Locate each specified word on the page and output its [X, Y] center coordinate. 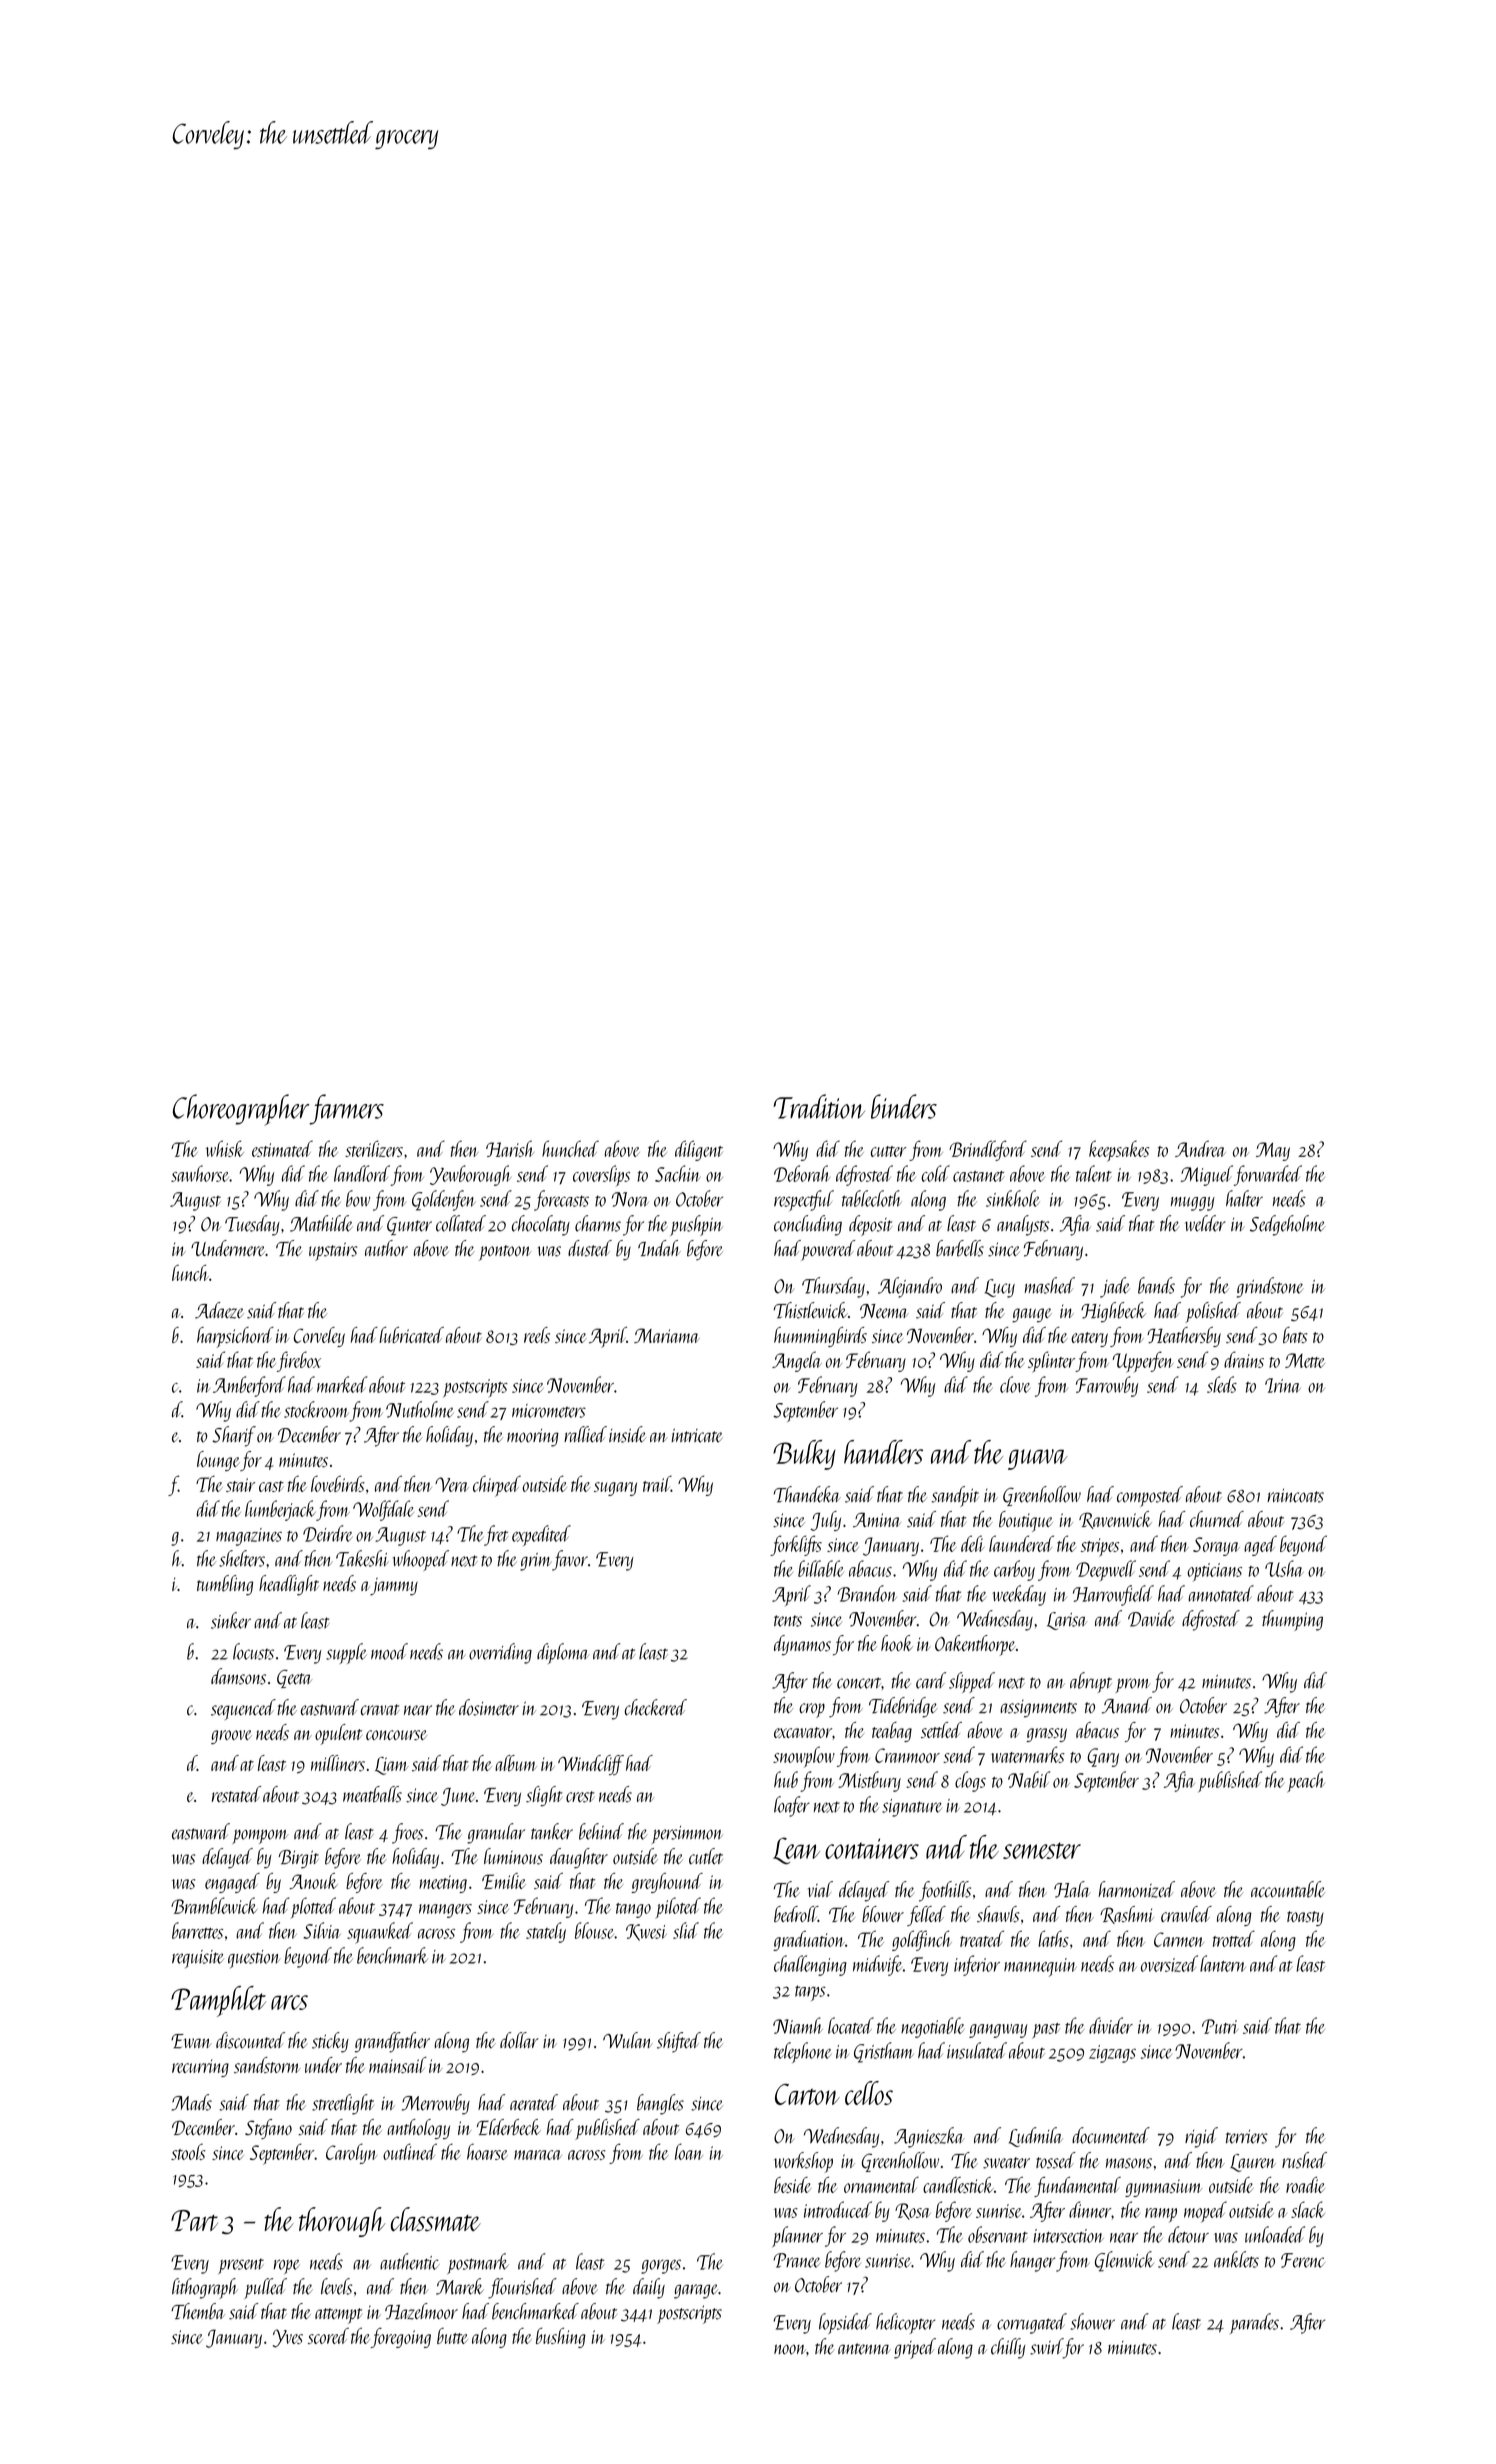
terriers [1247, 2137]
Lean [796, 1850]
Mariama [667, 1335]
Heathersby [1184, 1337]
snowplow [804, 1757]
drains [1244, 1359]
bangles [660, 2104]
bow [358, 1198]
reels [537, 1335]
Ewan [191, 2041]
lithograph [204, 2288]
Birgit [299, 1859]
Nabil [1029, 1779]
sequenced [243, 1709]
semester [1042, 1850]
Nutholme [419, 1409]
